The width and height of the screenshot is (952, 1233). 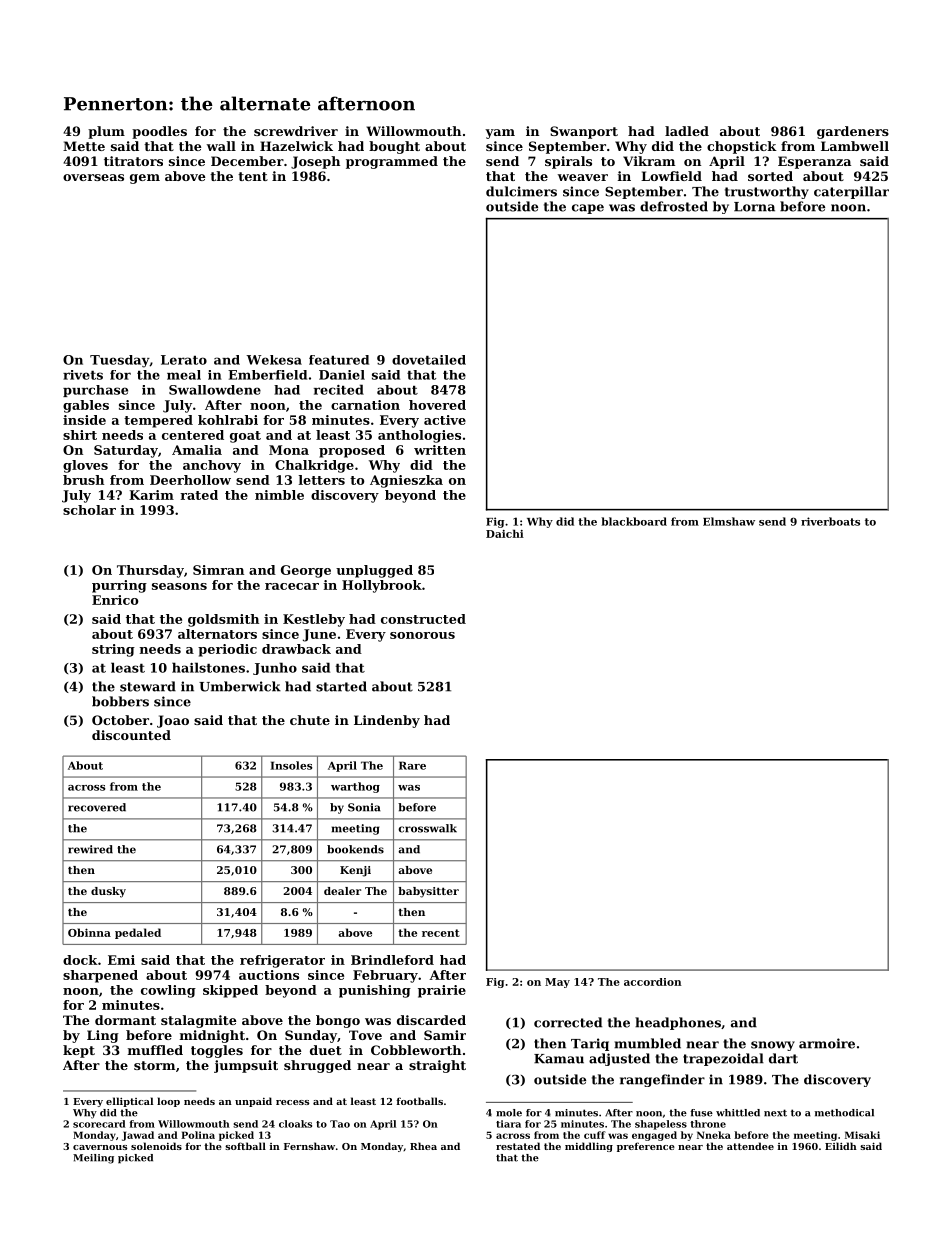 I want to click on bought, so click(x=394, y=147).
